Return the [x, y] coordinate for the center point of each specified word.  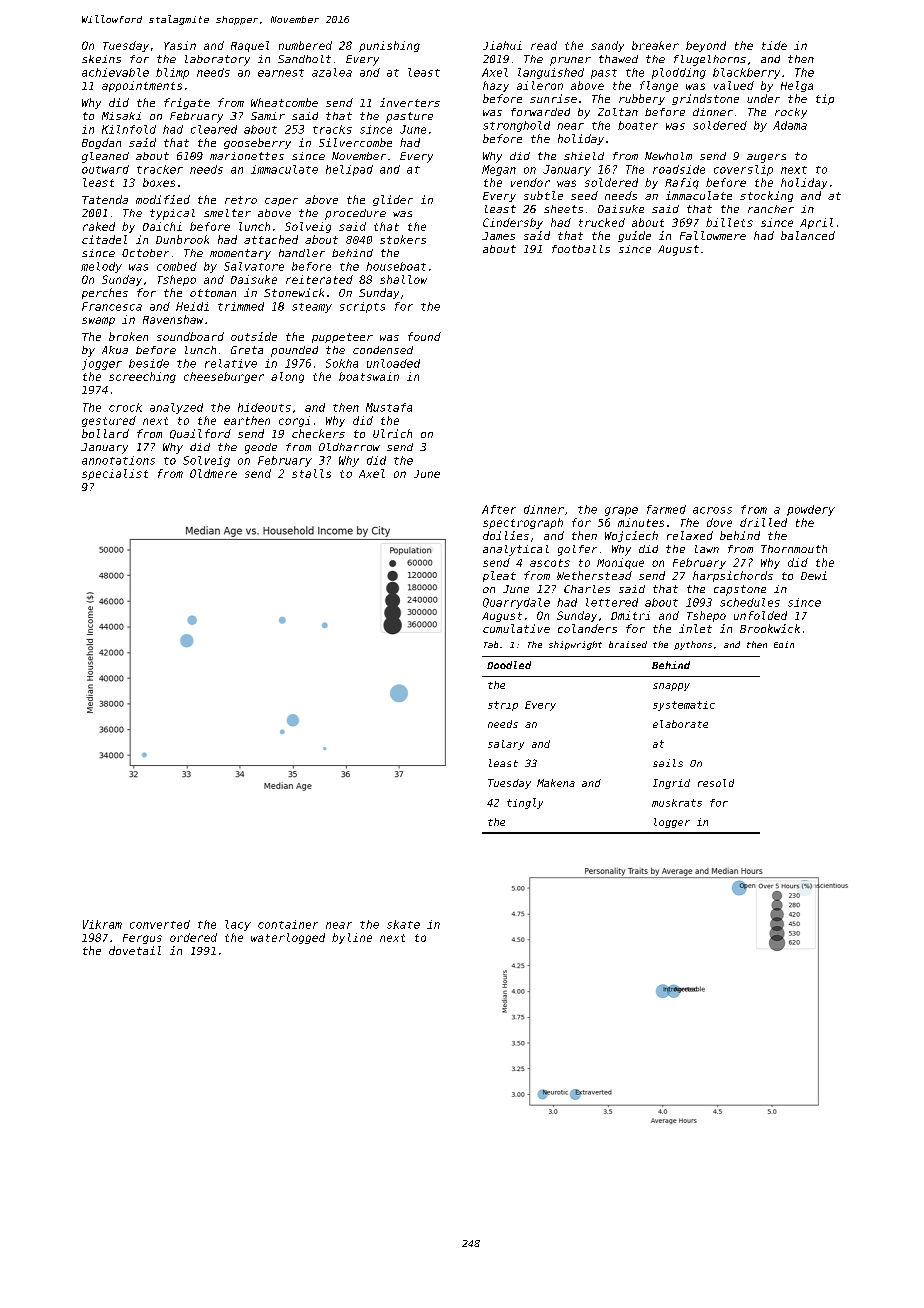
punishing [389, 46]
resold [716, 783]
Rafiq [682, 183]
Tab [491, 644]
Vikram [102, 924]
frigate [187, 103]
